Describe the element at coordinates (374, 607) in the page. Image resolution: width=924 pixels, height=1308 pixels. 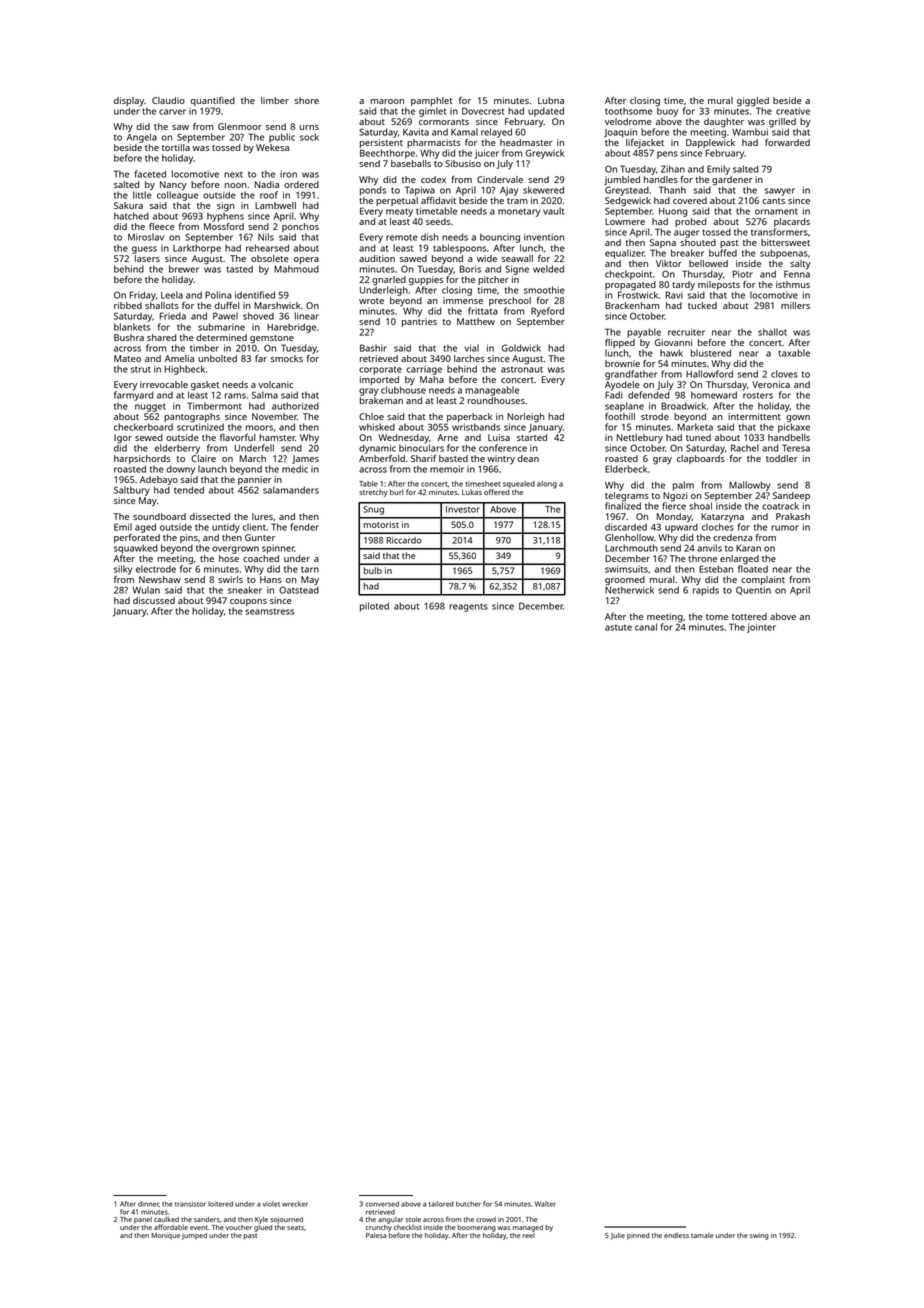
I see `piloted` at that location.
